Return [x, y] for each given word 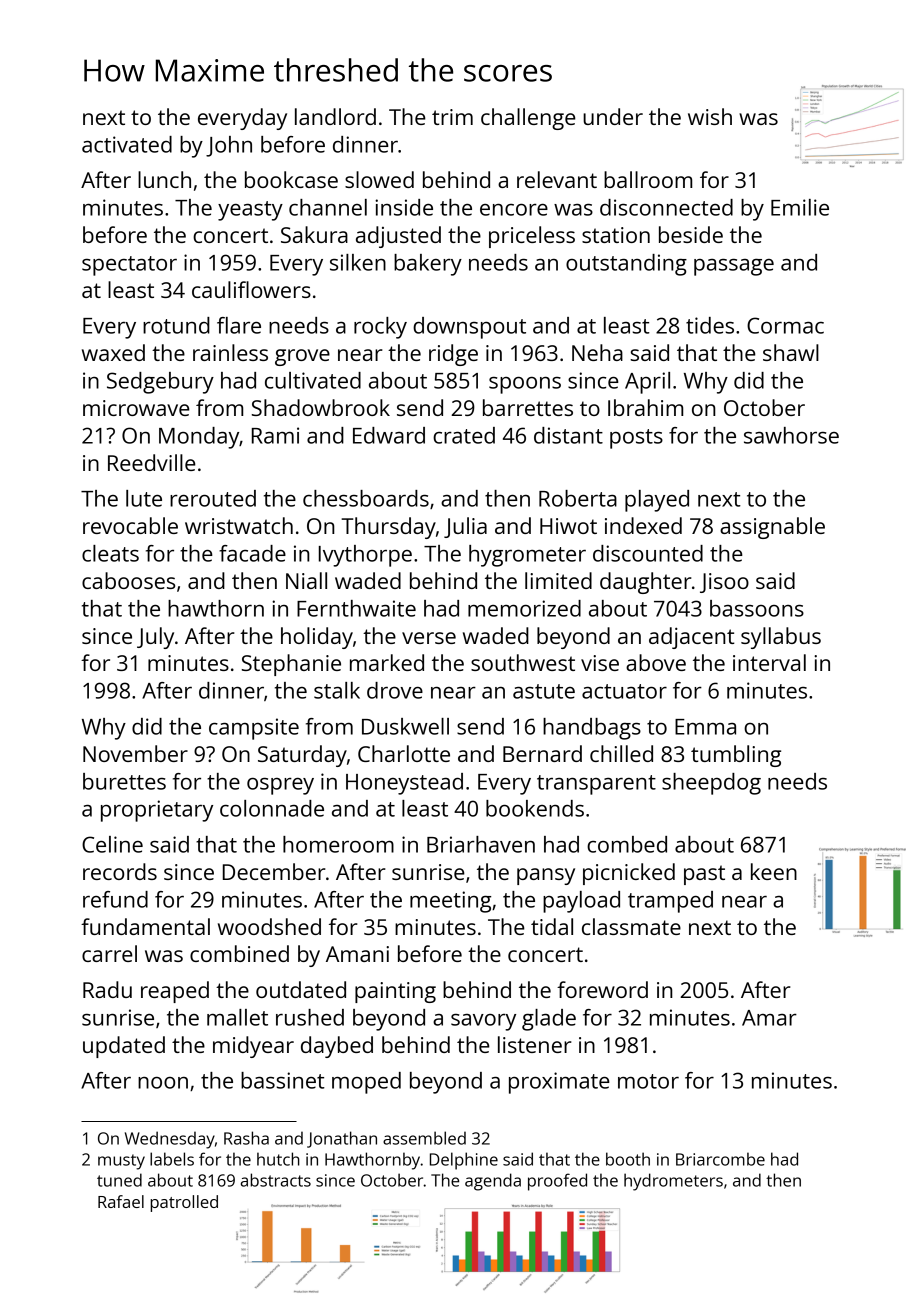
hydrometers [673, 1182]
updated [124, 1047]
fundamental [145, 926]
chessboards [366, 498]
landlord [335, 116]
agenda [493, 1182]
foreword [602, 989]
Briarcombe [720, 1159]
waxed [113, 352]
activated [127, 144]
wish [710, 116]
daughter [646, 583]
